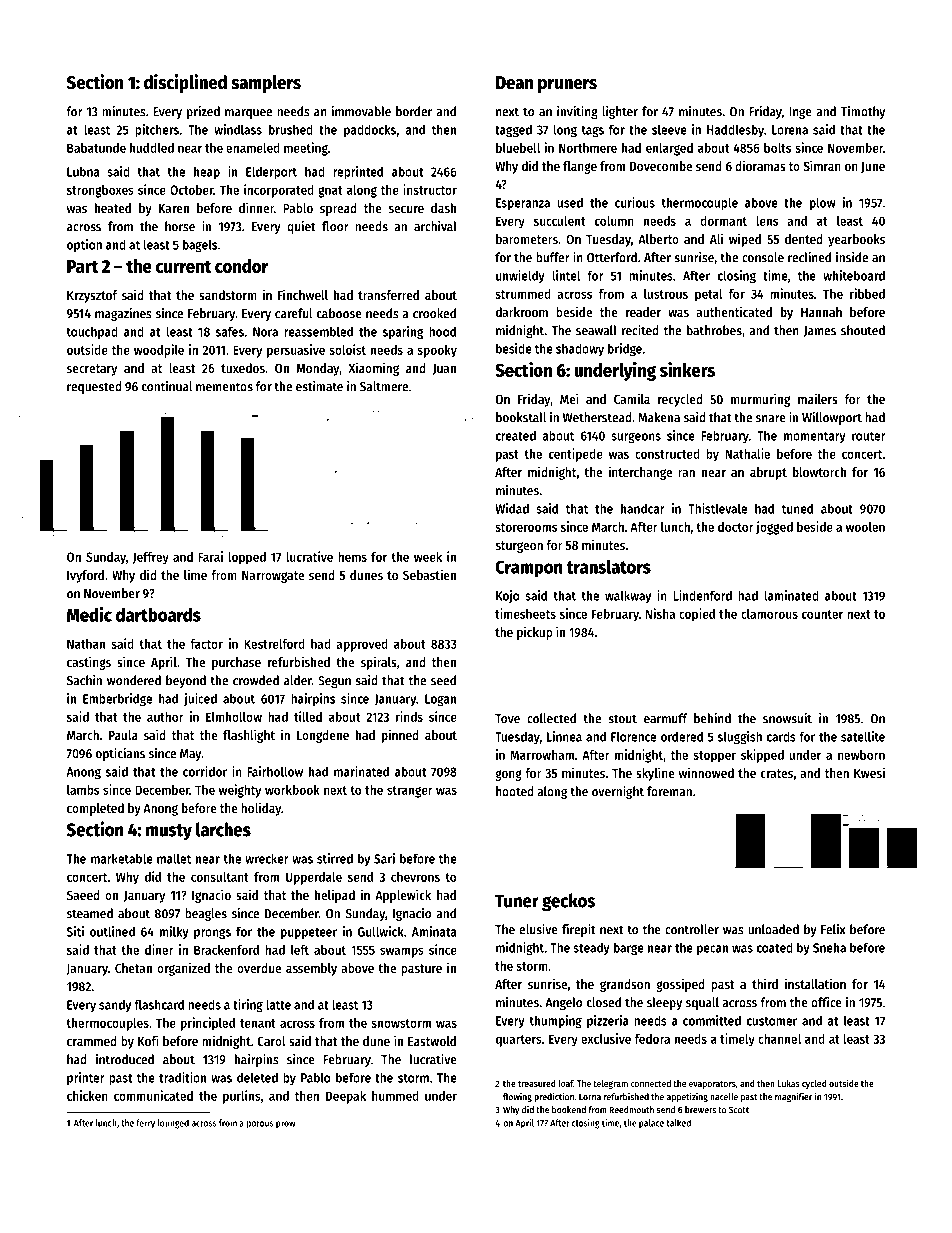 The image size is (952, 1233). What do you see at coordinates (580, 167) in the screenshot?
I see `flange` at bounding box center [580, 167].
